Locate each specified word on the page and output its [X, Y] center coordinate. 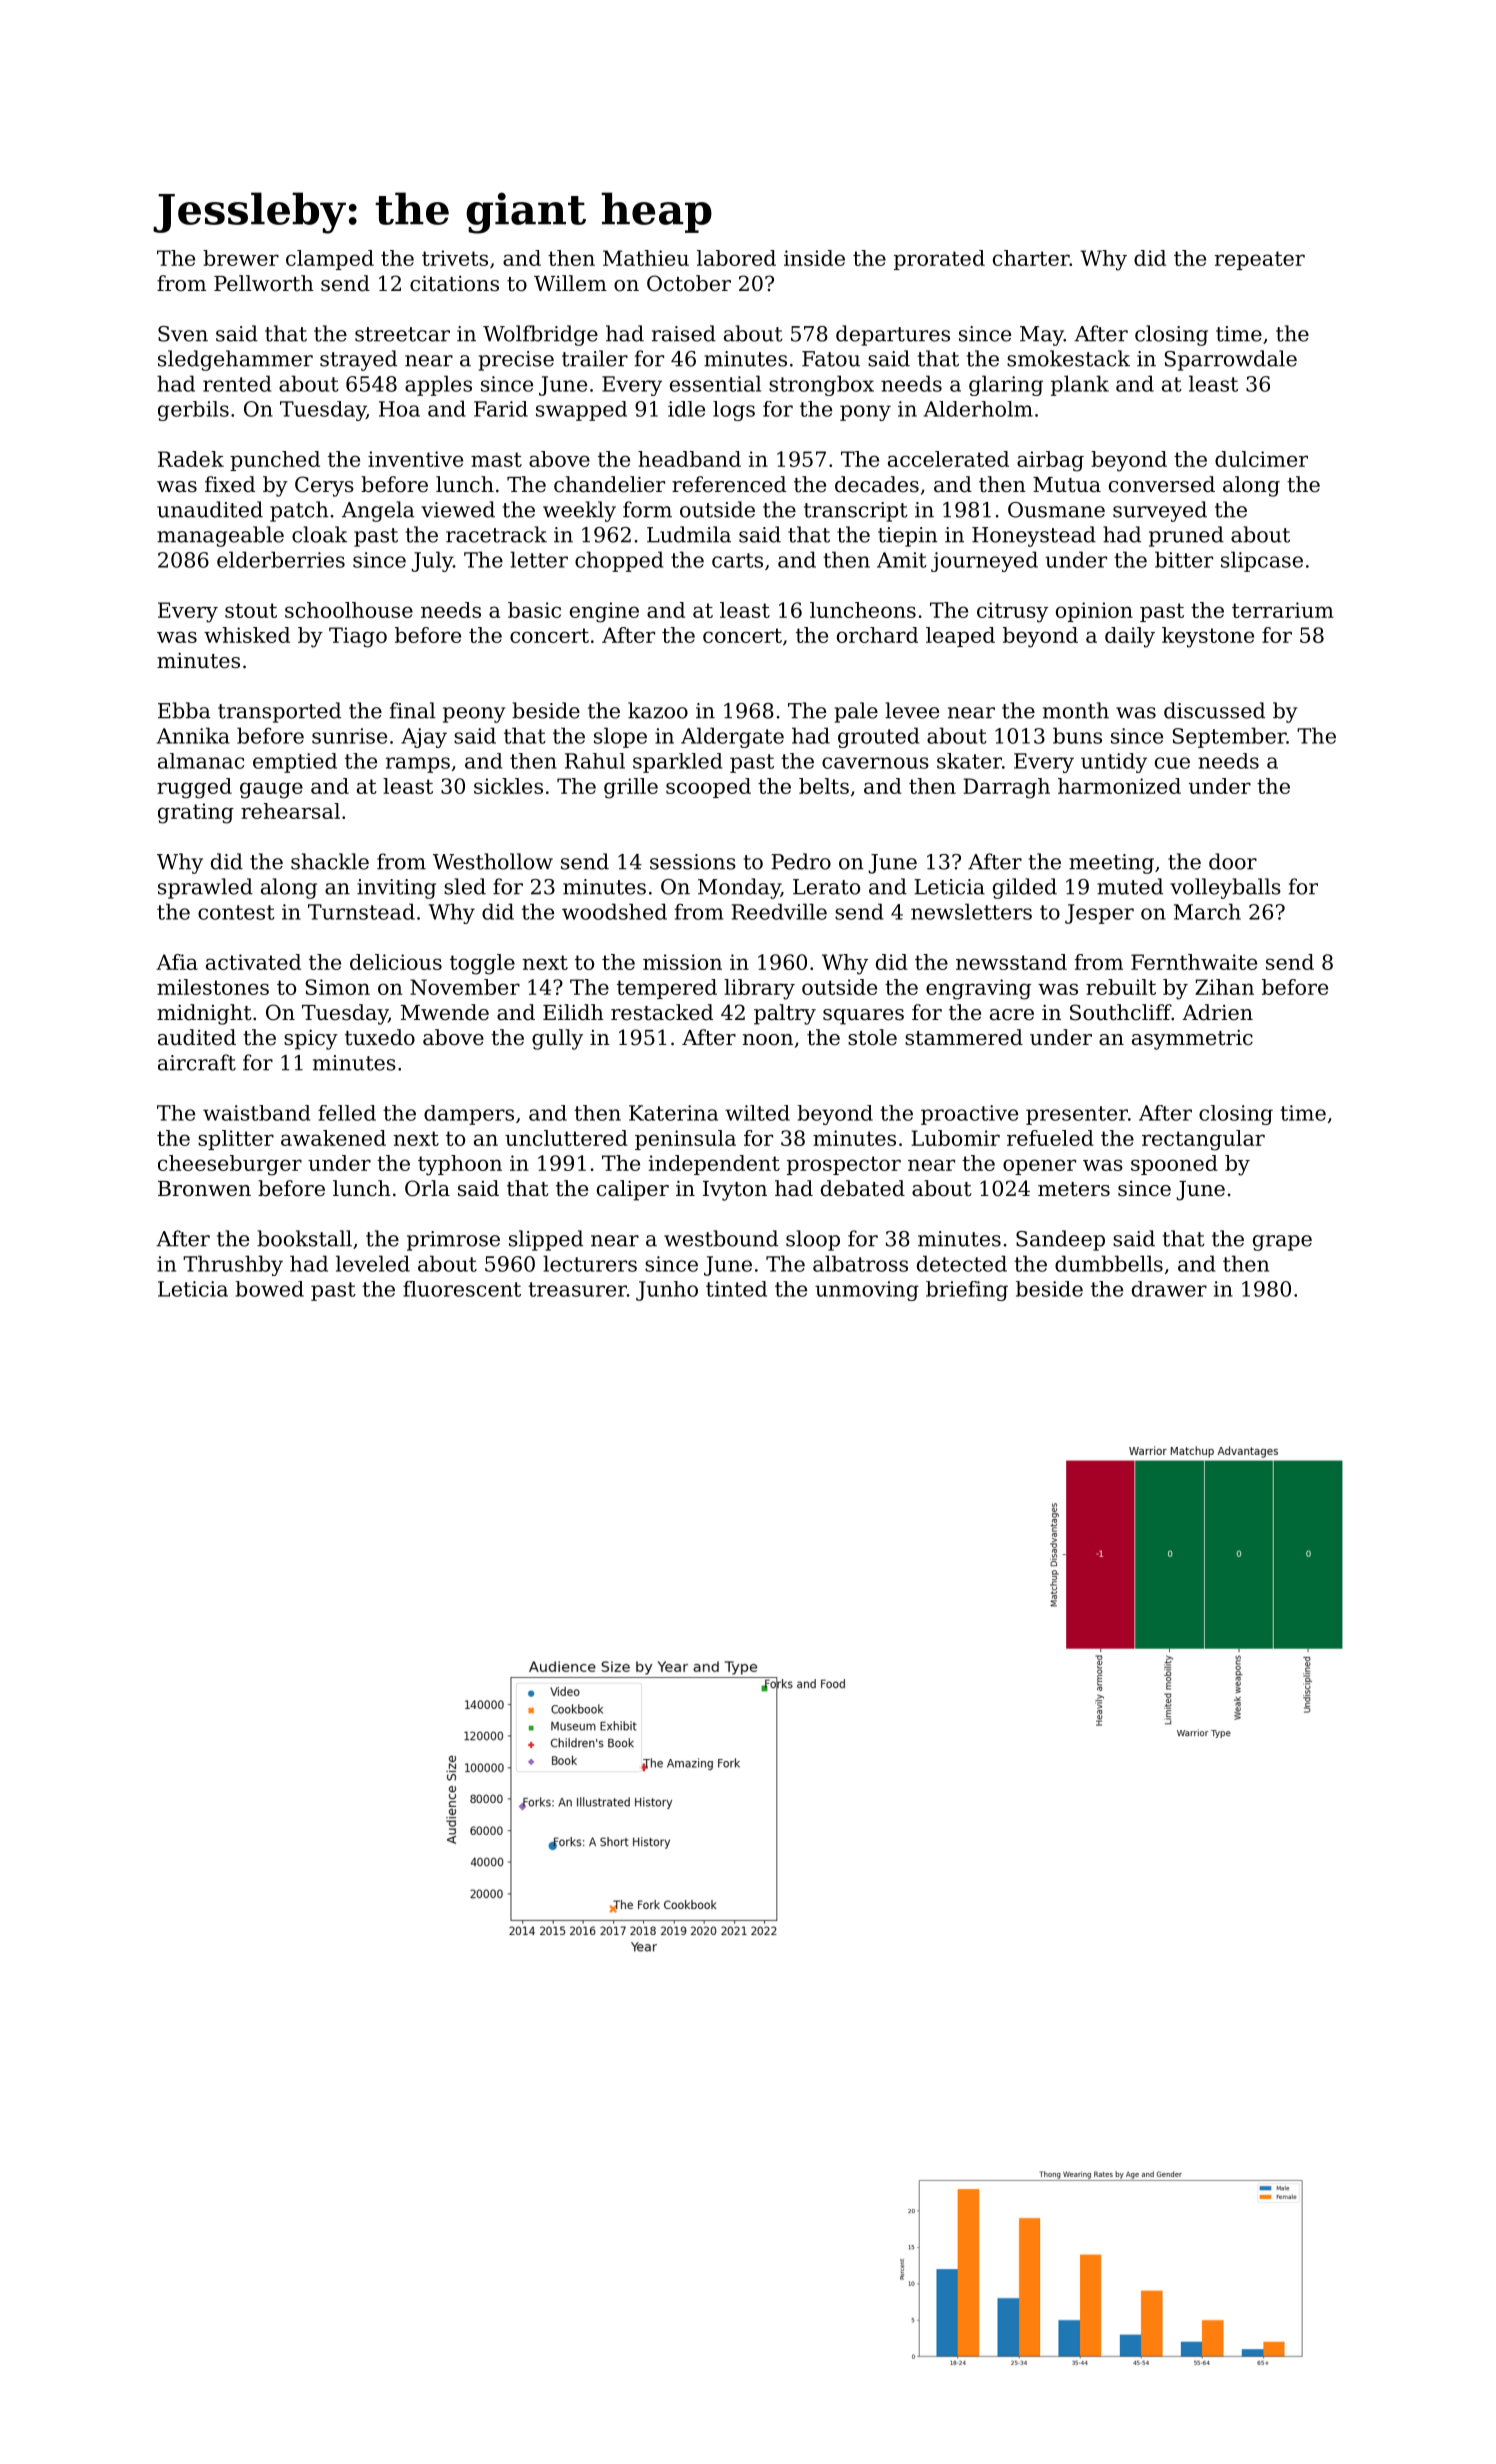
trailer [595, 358]
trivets [455, 258]
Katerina [673, 1113]
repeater [1259, 260]
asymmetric [1192, 1040]
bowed [269, 1289]
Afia [177, 962]
